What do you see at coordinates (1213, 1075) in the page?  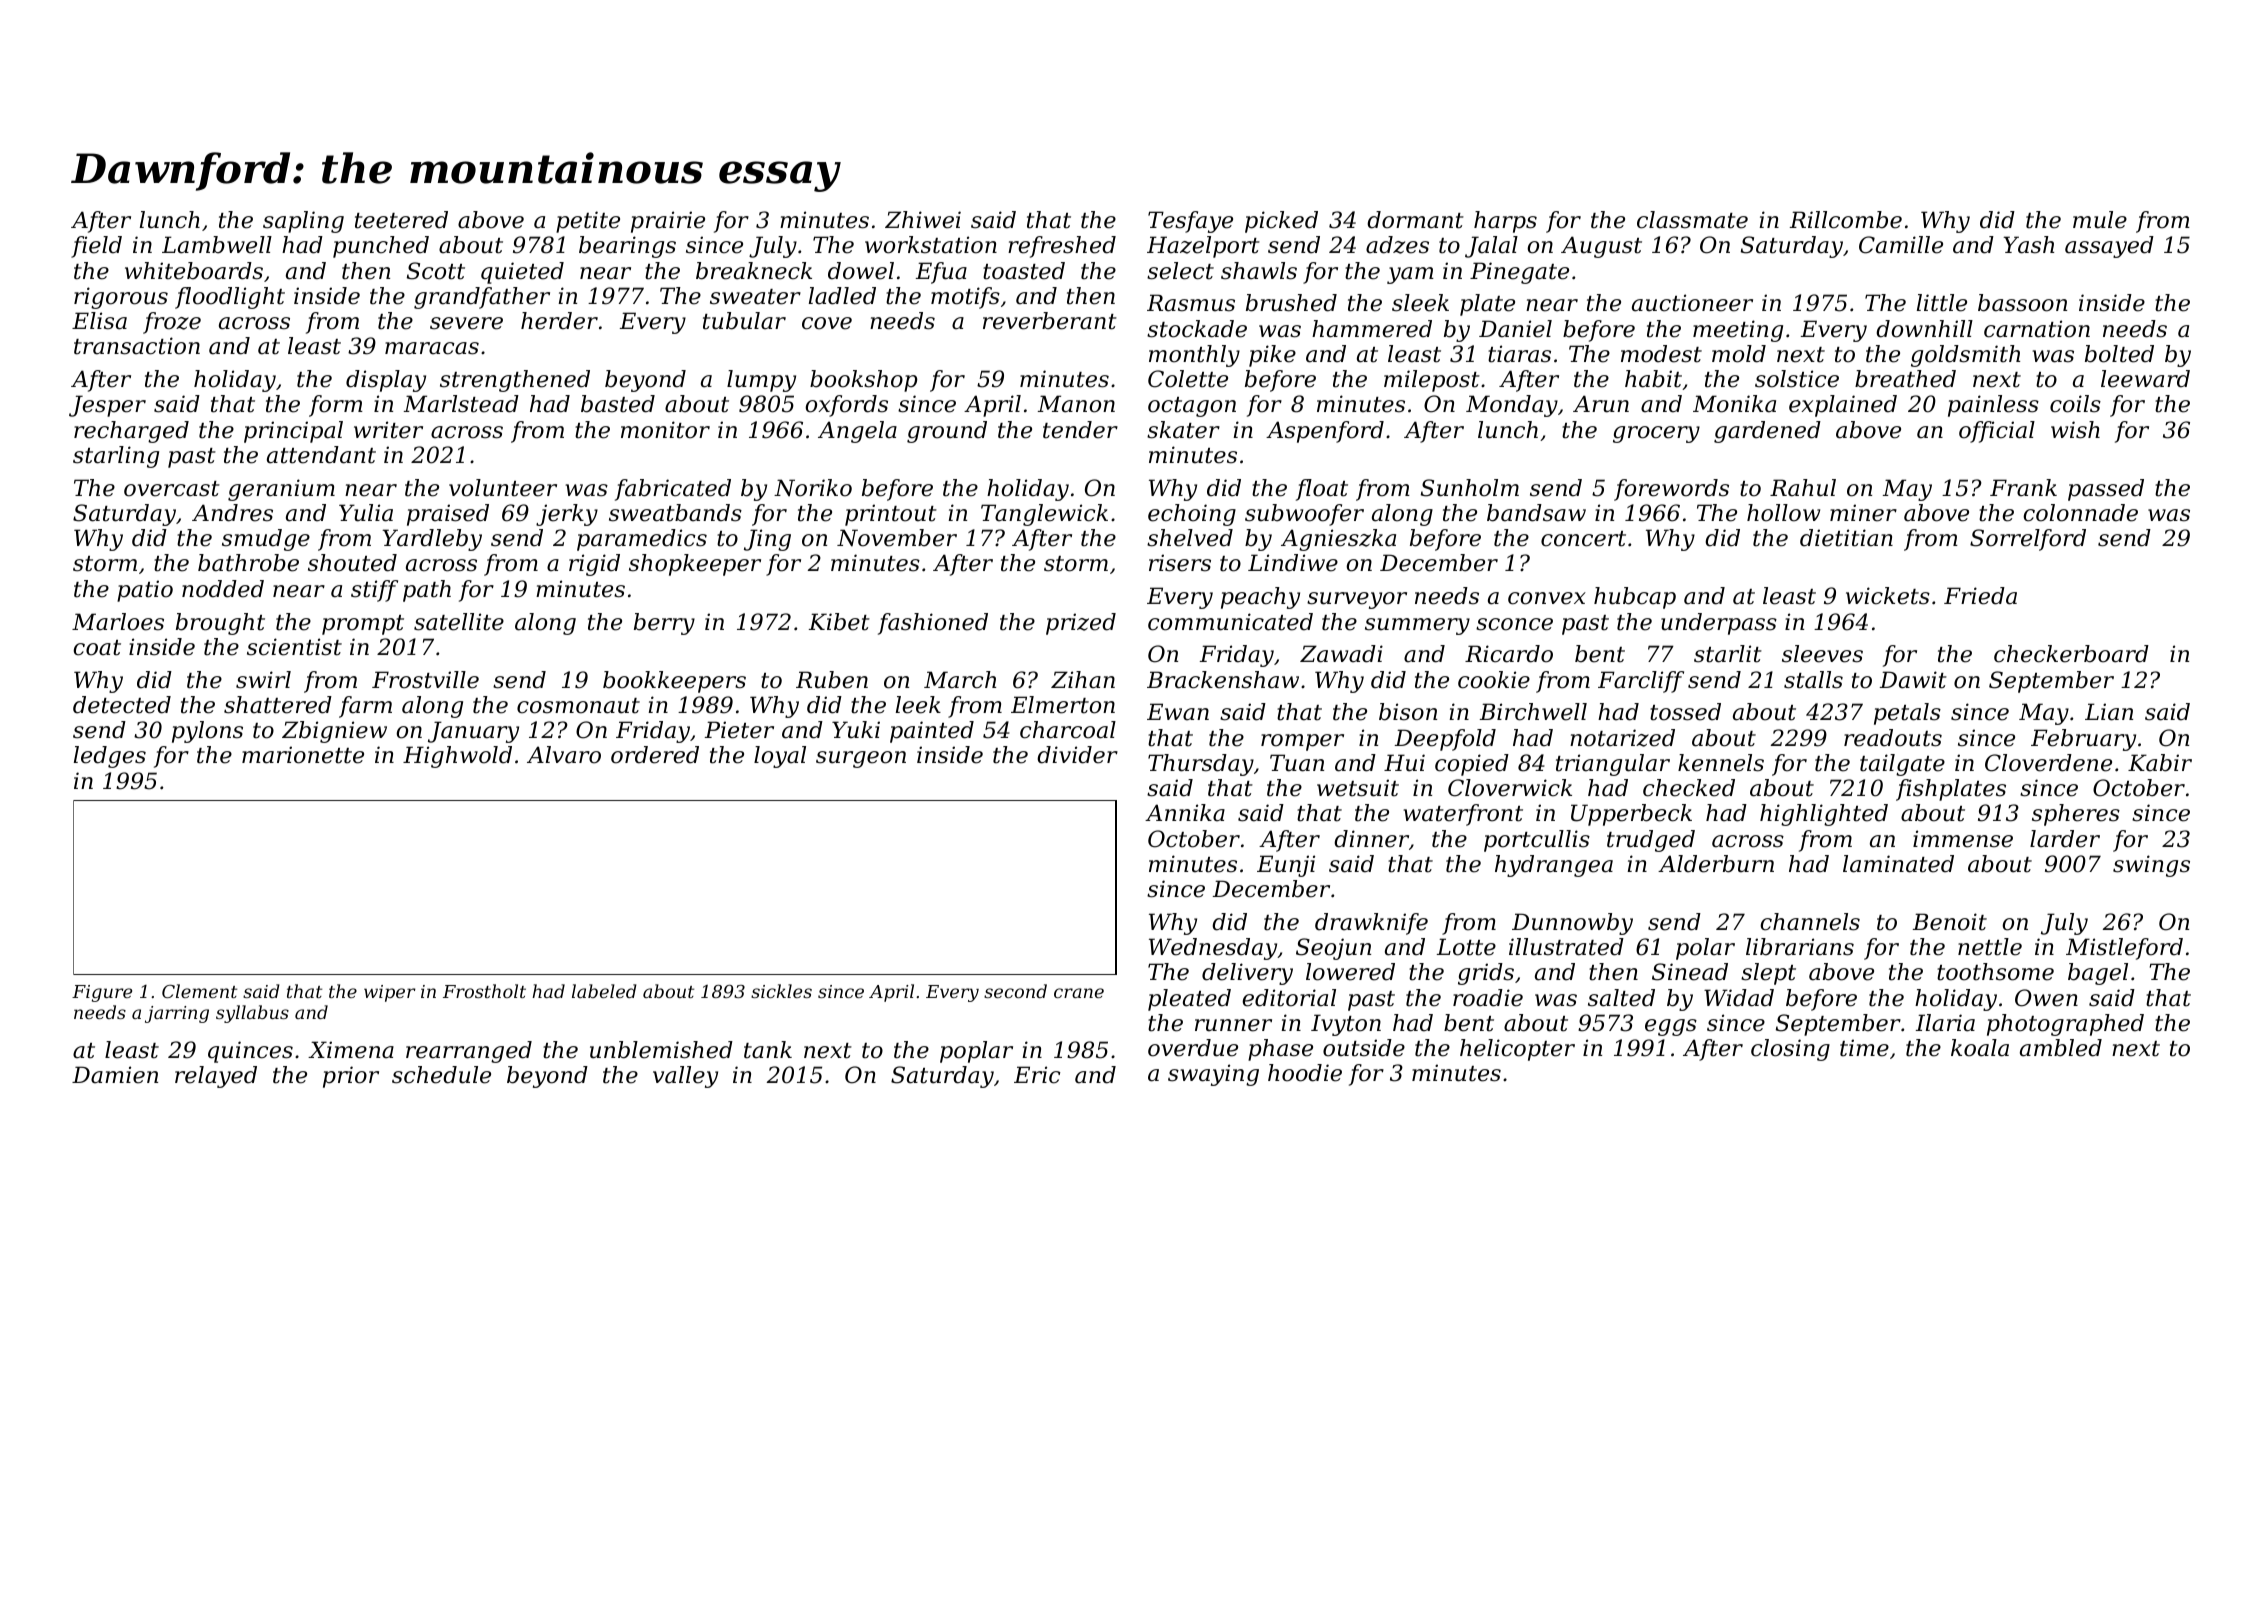 I see `swaying` at bounding box center [1213, 1075].
